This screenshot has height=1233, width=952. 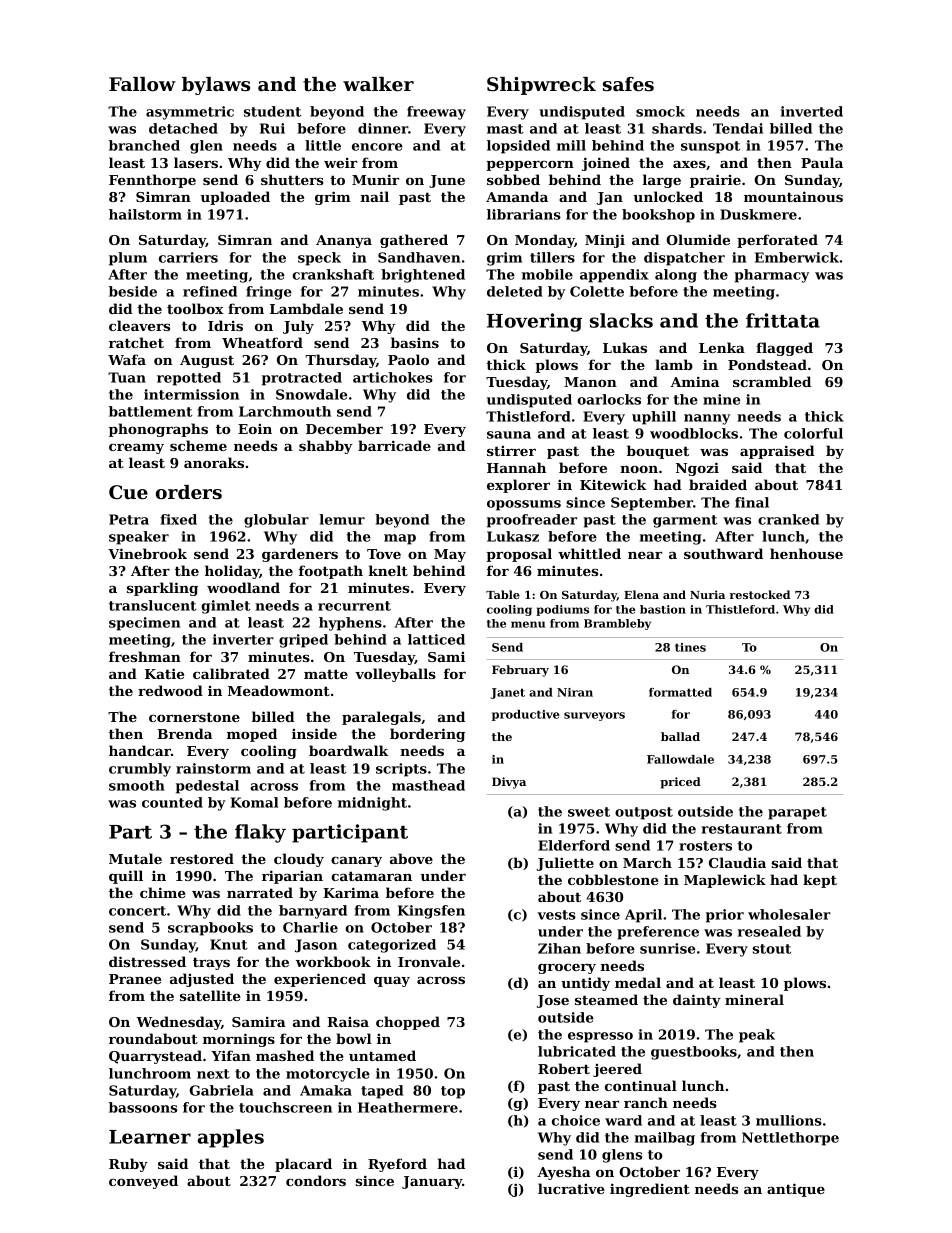 I want to click on safes, so click(x=628, y=84).
